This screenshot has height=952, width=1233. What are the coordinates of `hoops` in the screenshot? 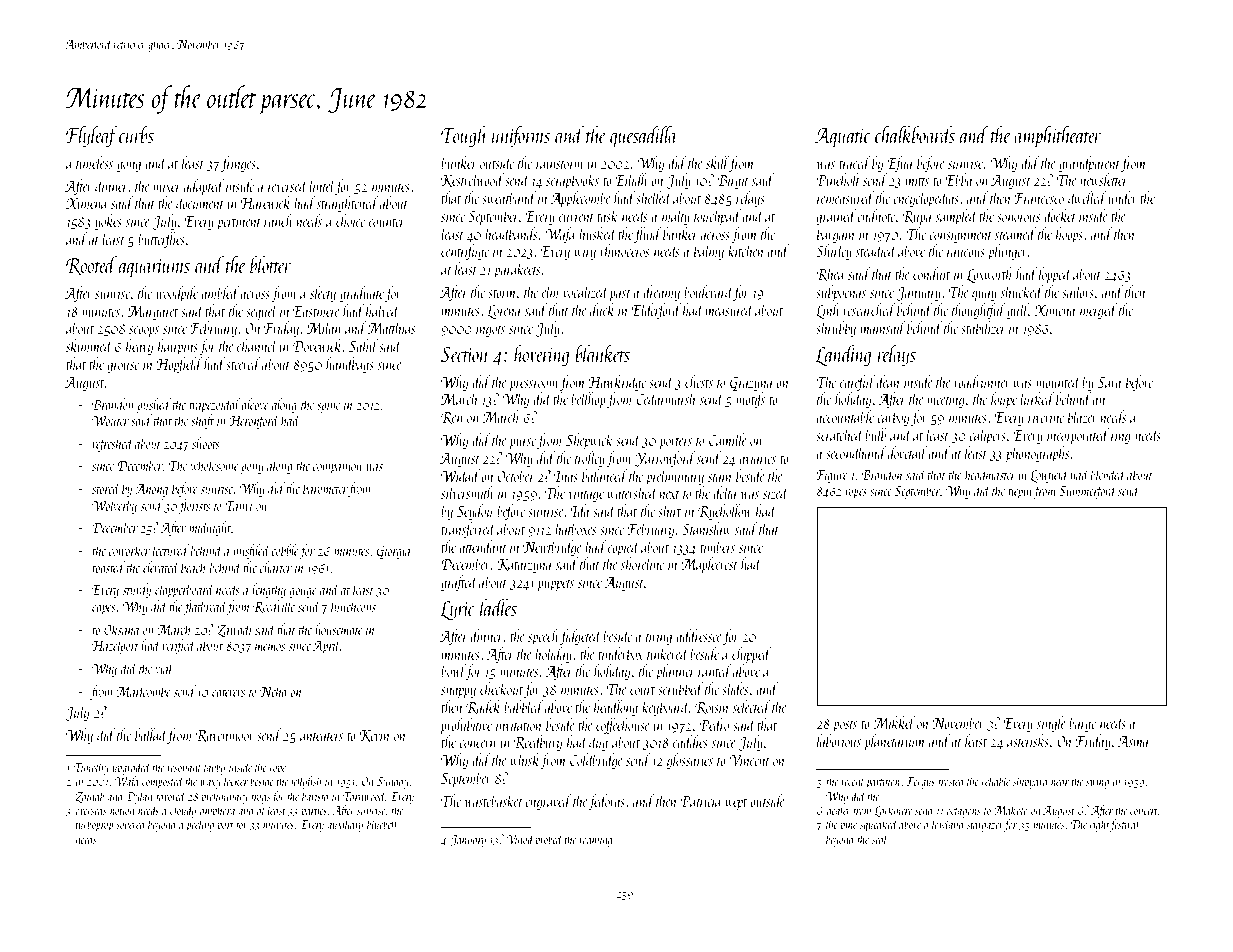 It's located at (1069, 235).
